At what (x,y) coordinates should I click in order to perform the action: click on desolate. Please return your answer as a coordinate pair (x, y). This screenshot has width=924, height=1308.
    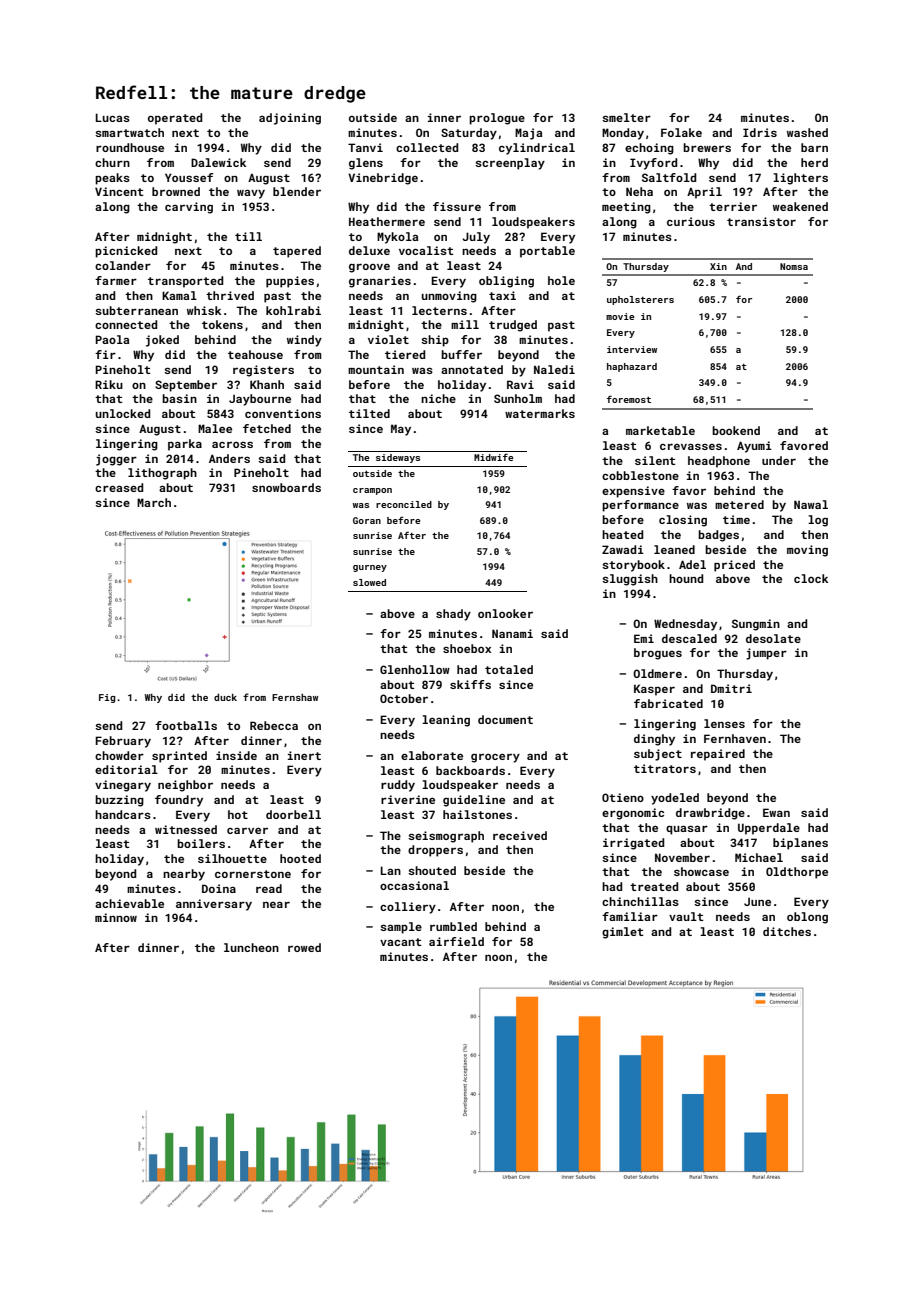
    Looking at the image, I should click on (773, 638).
